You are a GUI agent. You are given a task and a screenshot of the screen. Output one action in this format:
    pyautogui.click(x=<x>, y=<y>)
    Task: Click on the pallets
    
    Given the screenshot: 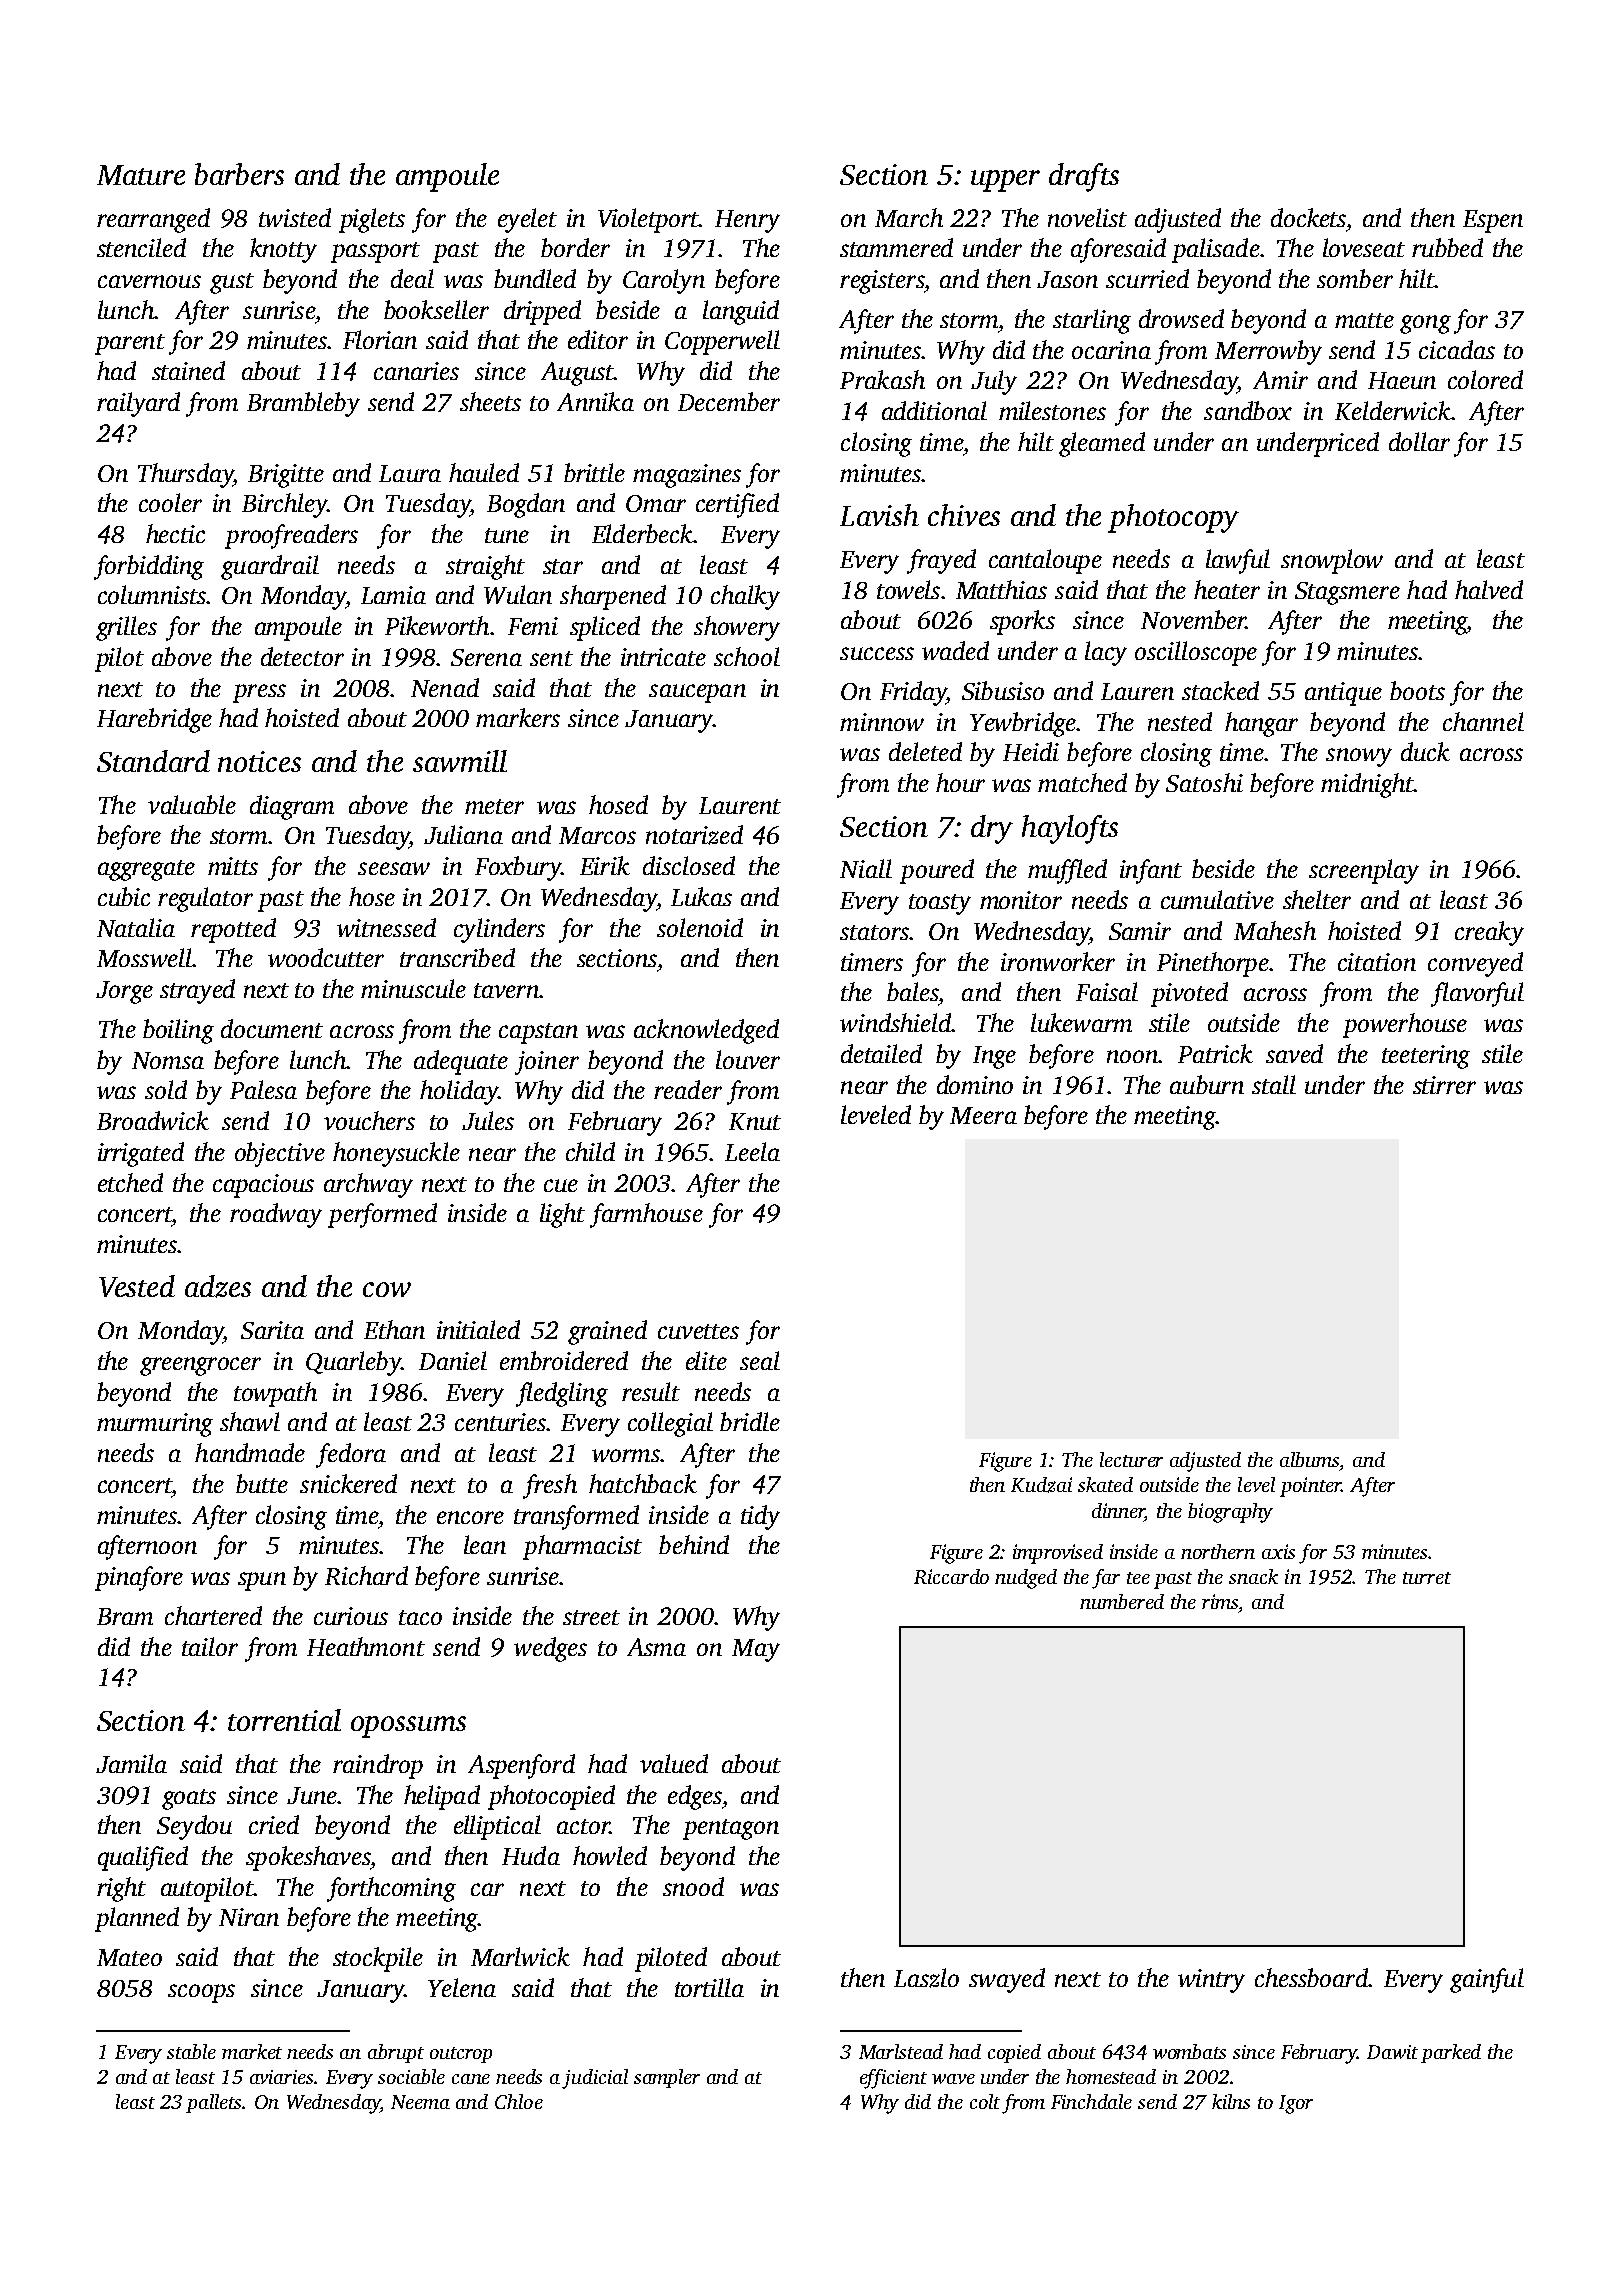 What is the action you would take?
    pyautogui.click(x=213, y=2103)
